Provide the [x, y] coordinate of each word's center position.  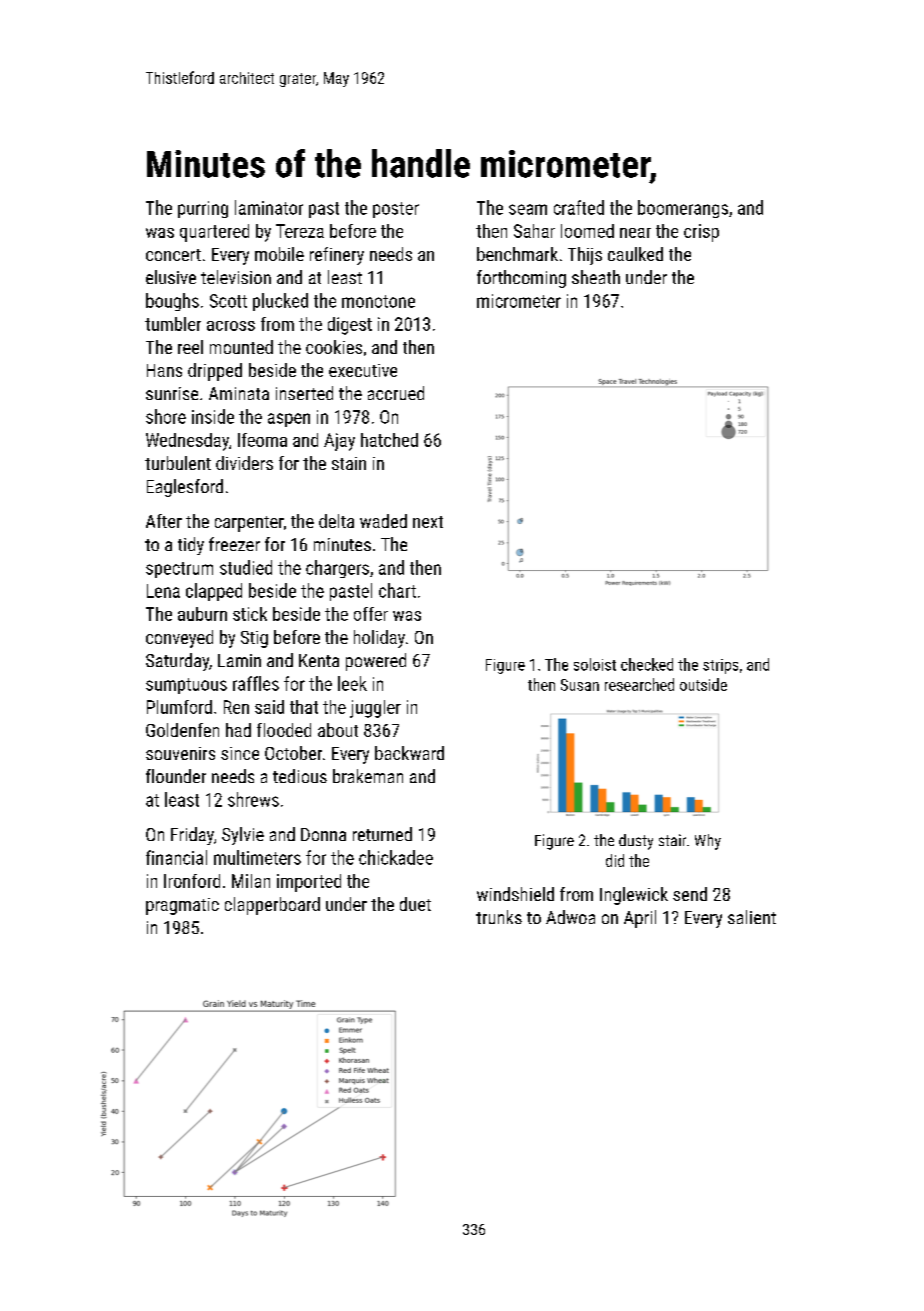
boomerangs [683, 209]
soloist [595, 664]
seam [528, 209]
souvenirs [180, 753]
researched [639, 684]
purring [203, 209]
